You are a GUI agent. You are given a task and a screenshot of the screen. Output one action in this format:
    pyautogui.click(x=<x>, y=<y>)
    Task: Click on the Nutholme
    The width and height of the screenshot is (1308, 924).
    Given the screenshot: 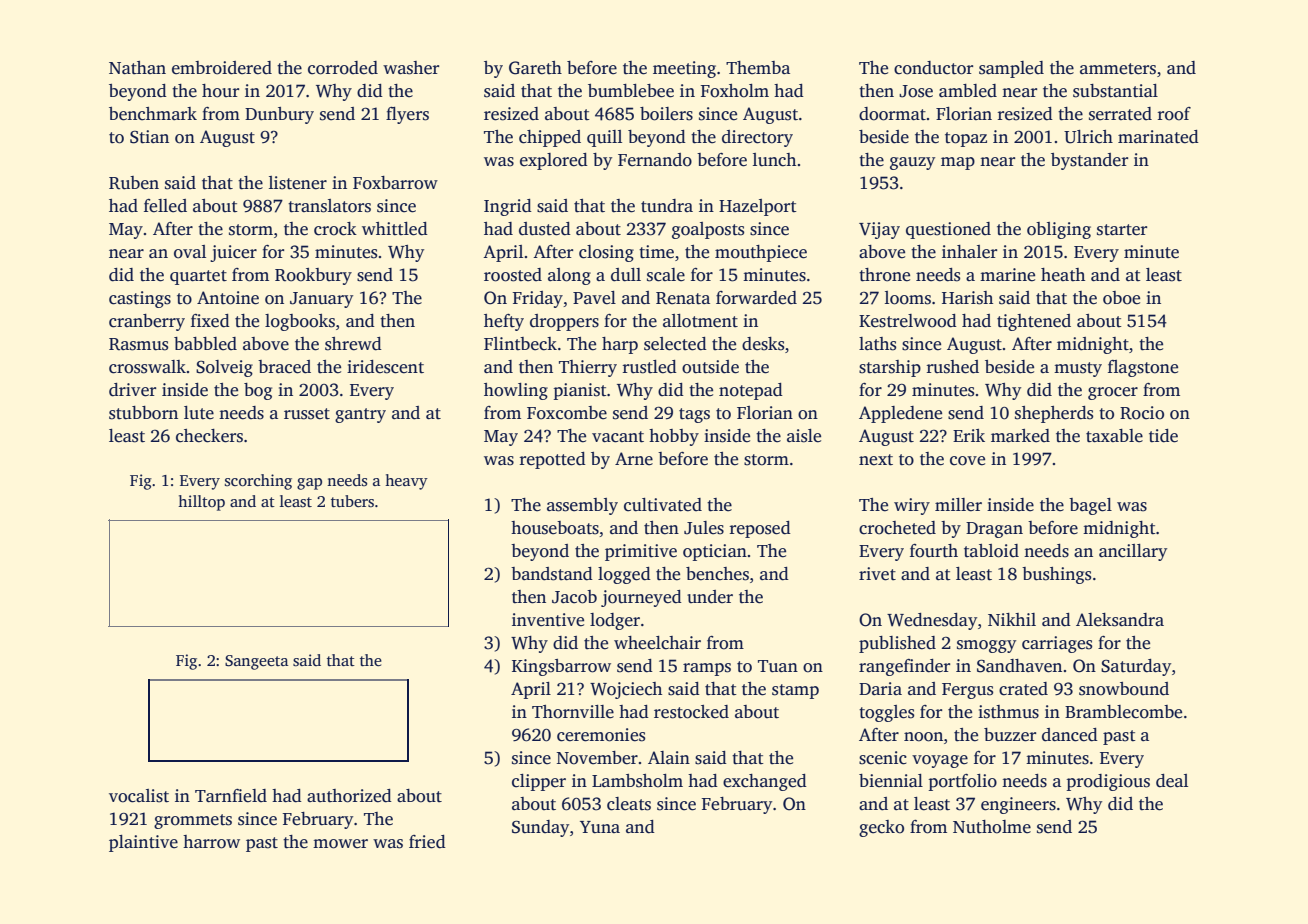 What is the action you would take?
    pyautogui.click(x=992, y=827)
